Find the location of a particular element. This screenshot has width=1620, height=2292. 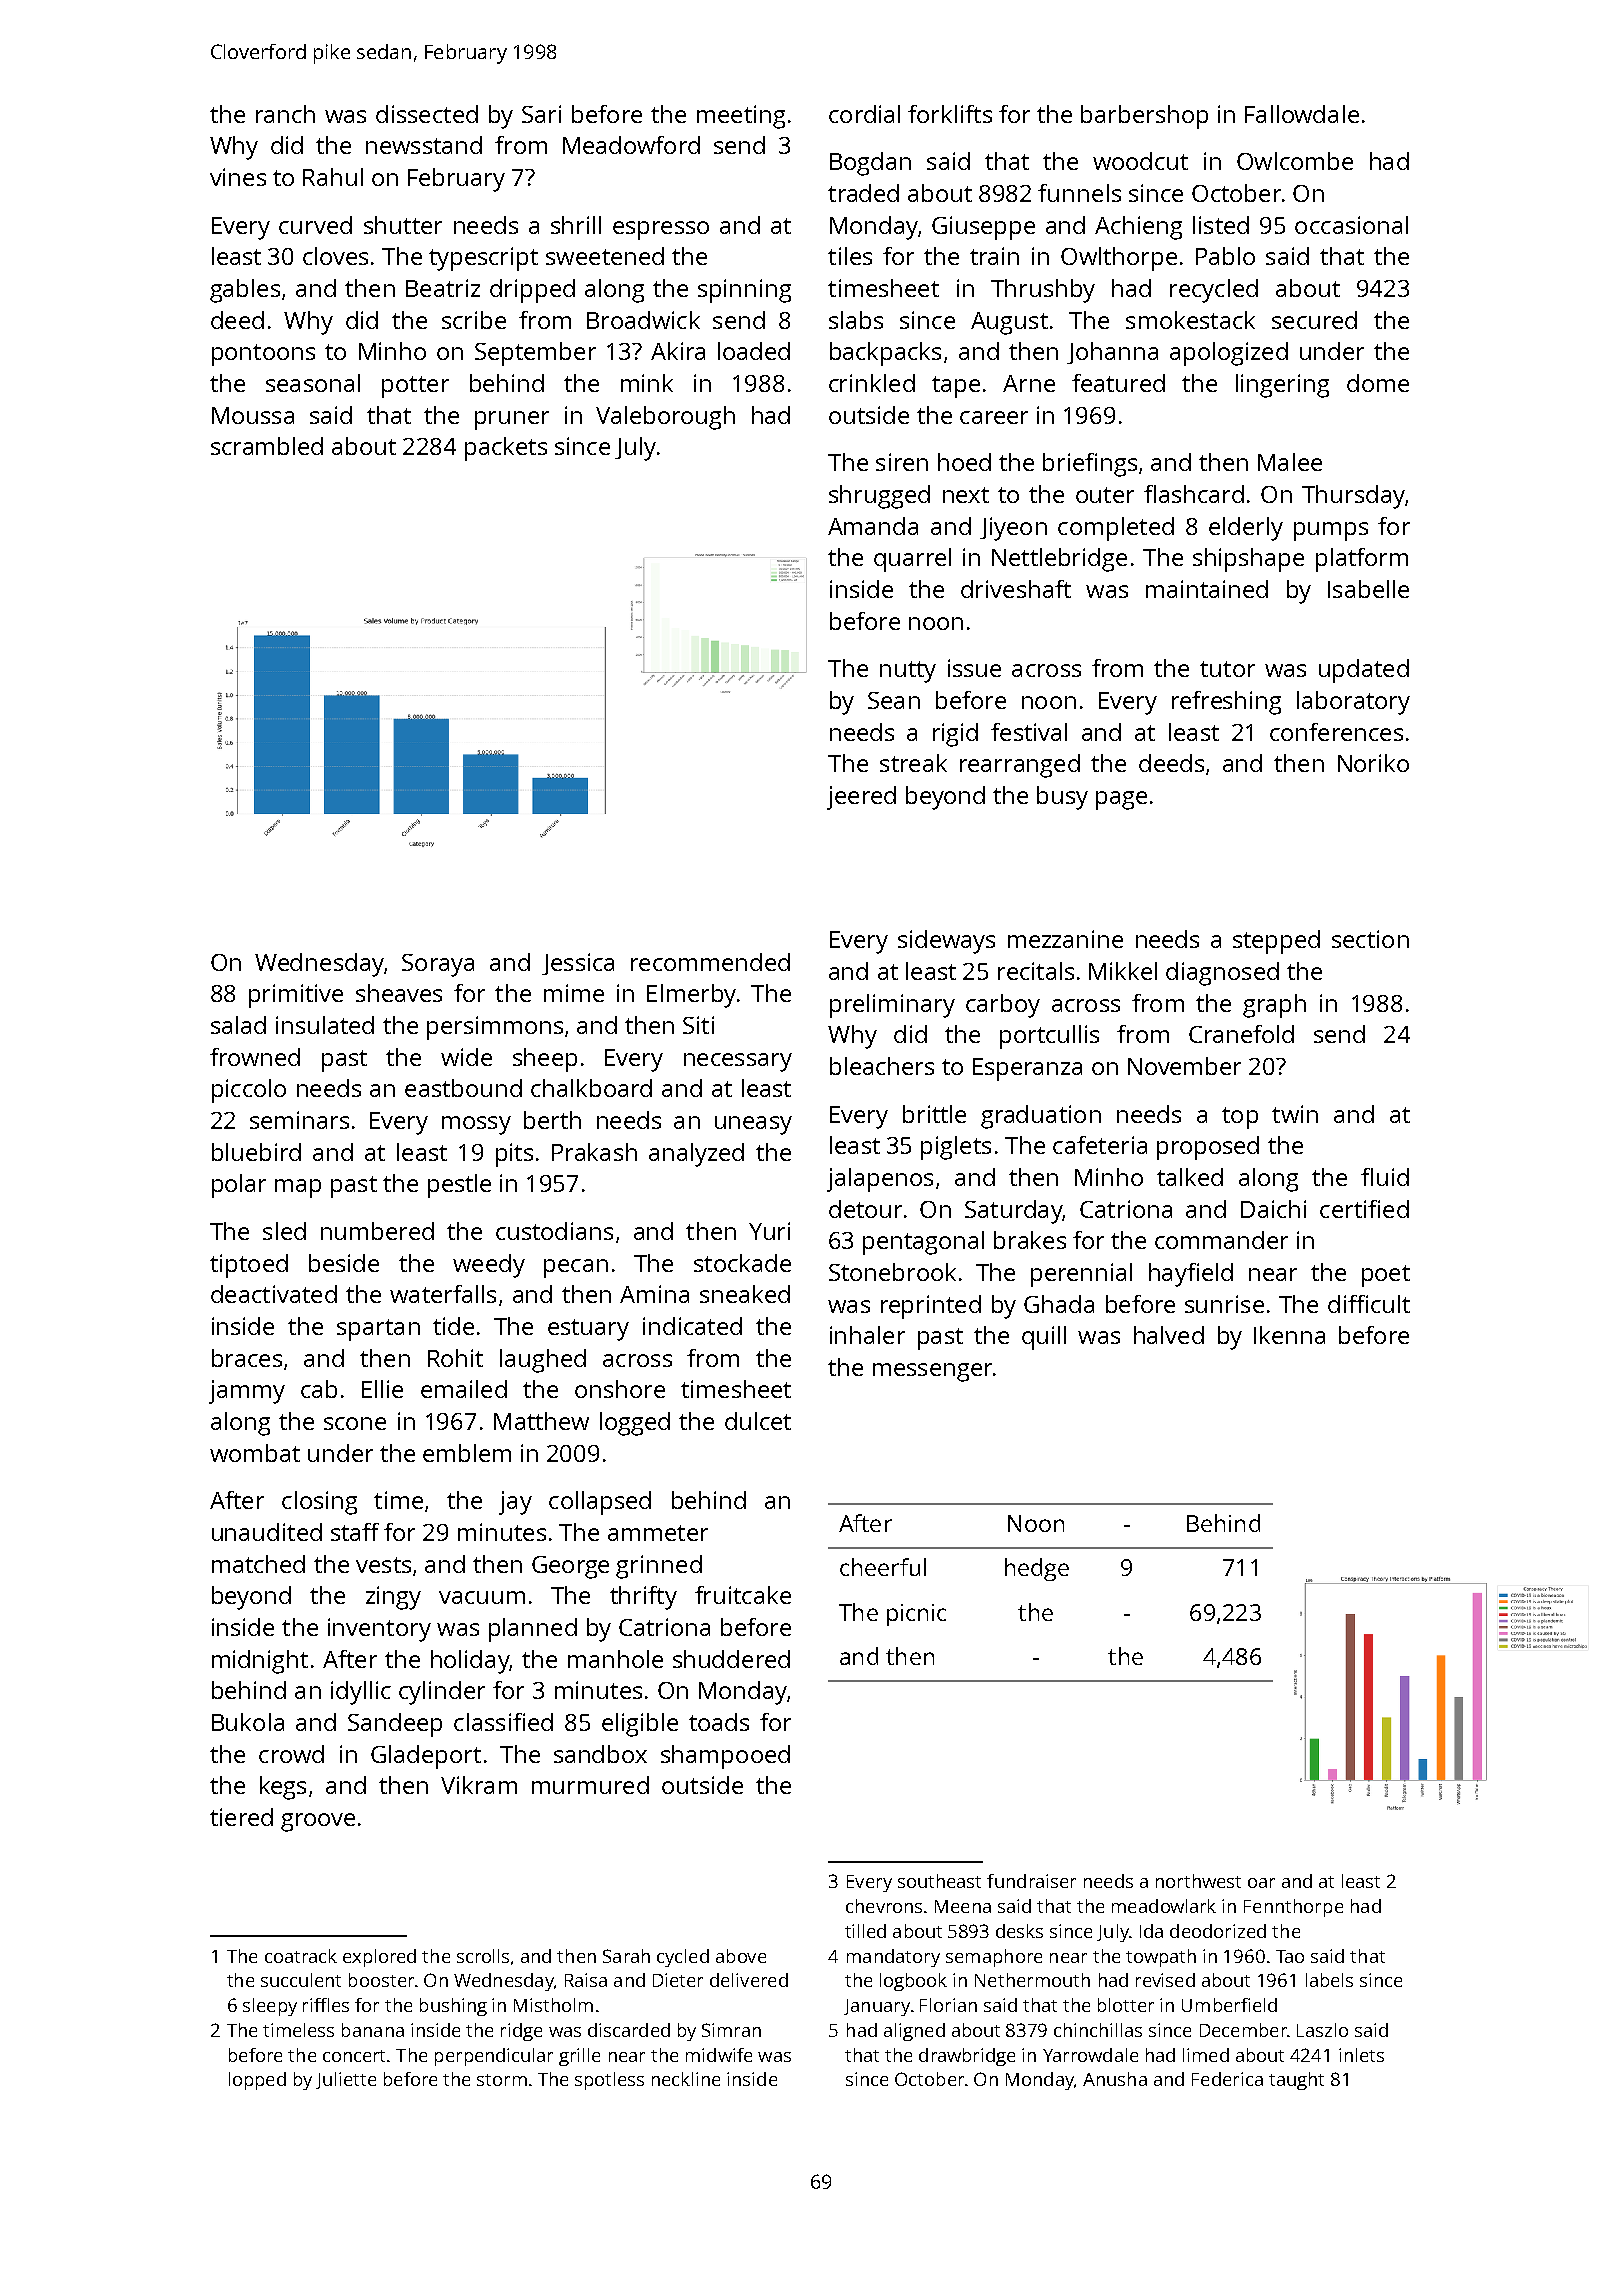

Fallowdale is located at coordinates (1302, 114).
